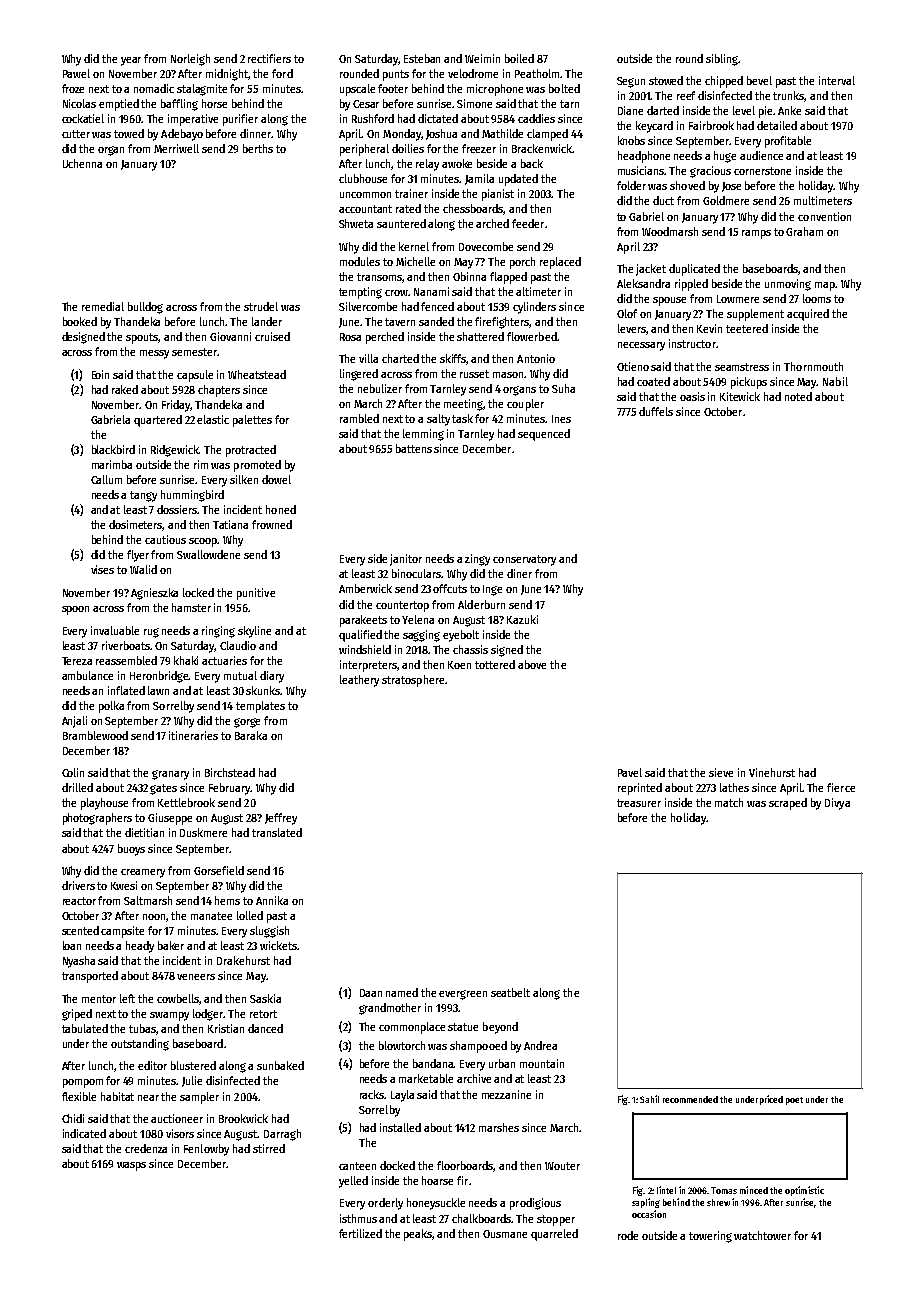  What do you see at coordinates (76, 134) in the page?
I see `cutter` at bounding box center [76, 134].
